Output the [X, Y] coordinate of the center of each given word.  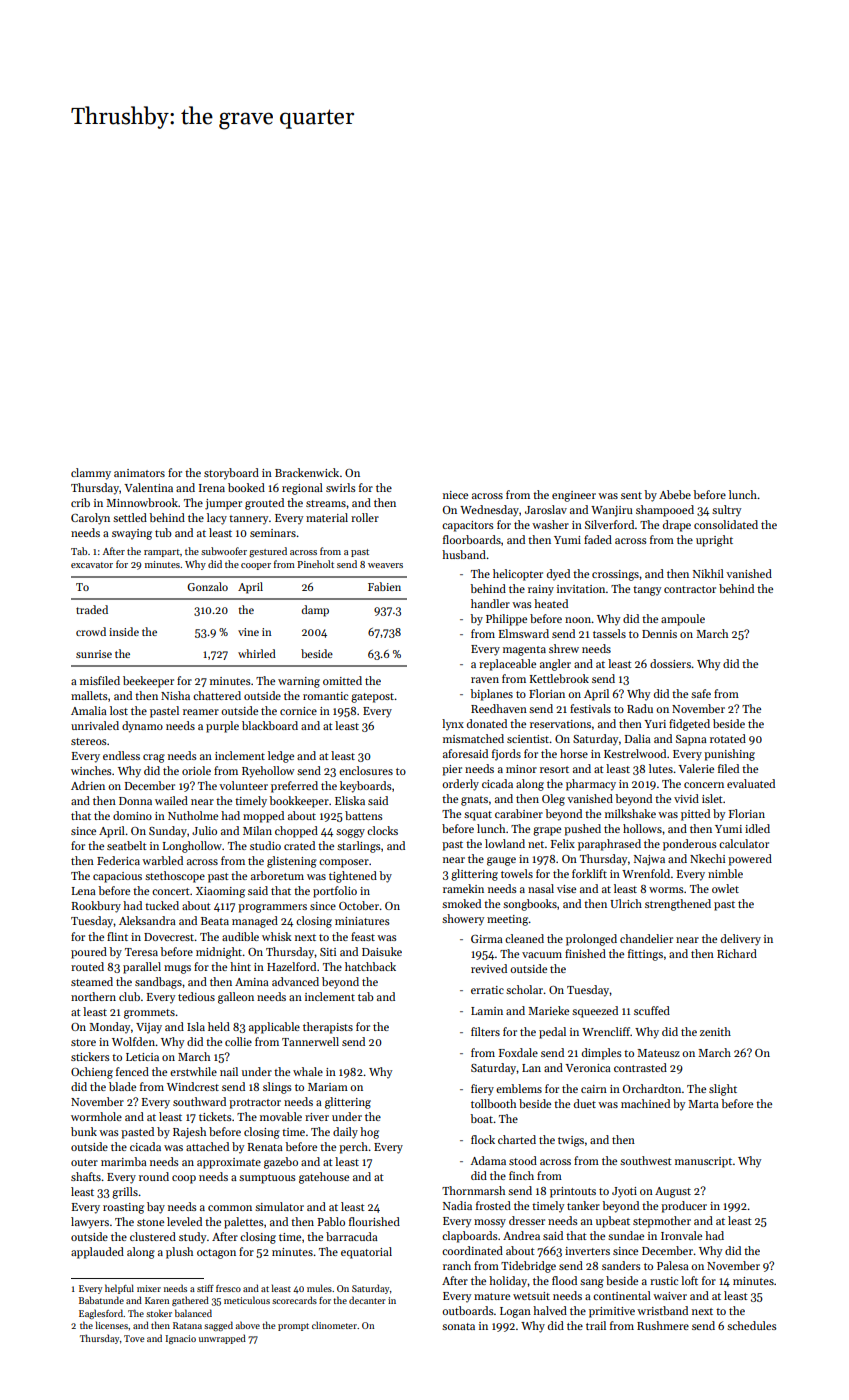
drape [677, 526]
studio [265, 845]
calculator [744, 843]
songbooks [530, 905]
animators [139, 473]
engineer [574, 496]
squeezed [595, 1012]
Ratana [187, 1325]
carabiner [519, 813]
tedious [196, 996]
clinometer [334, 1325]
